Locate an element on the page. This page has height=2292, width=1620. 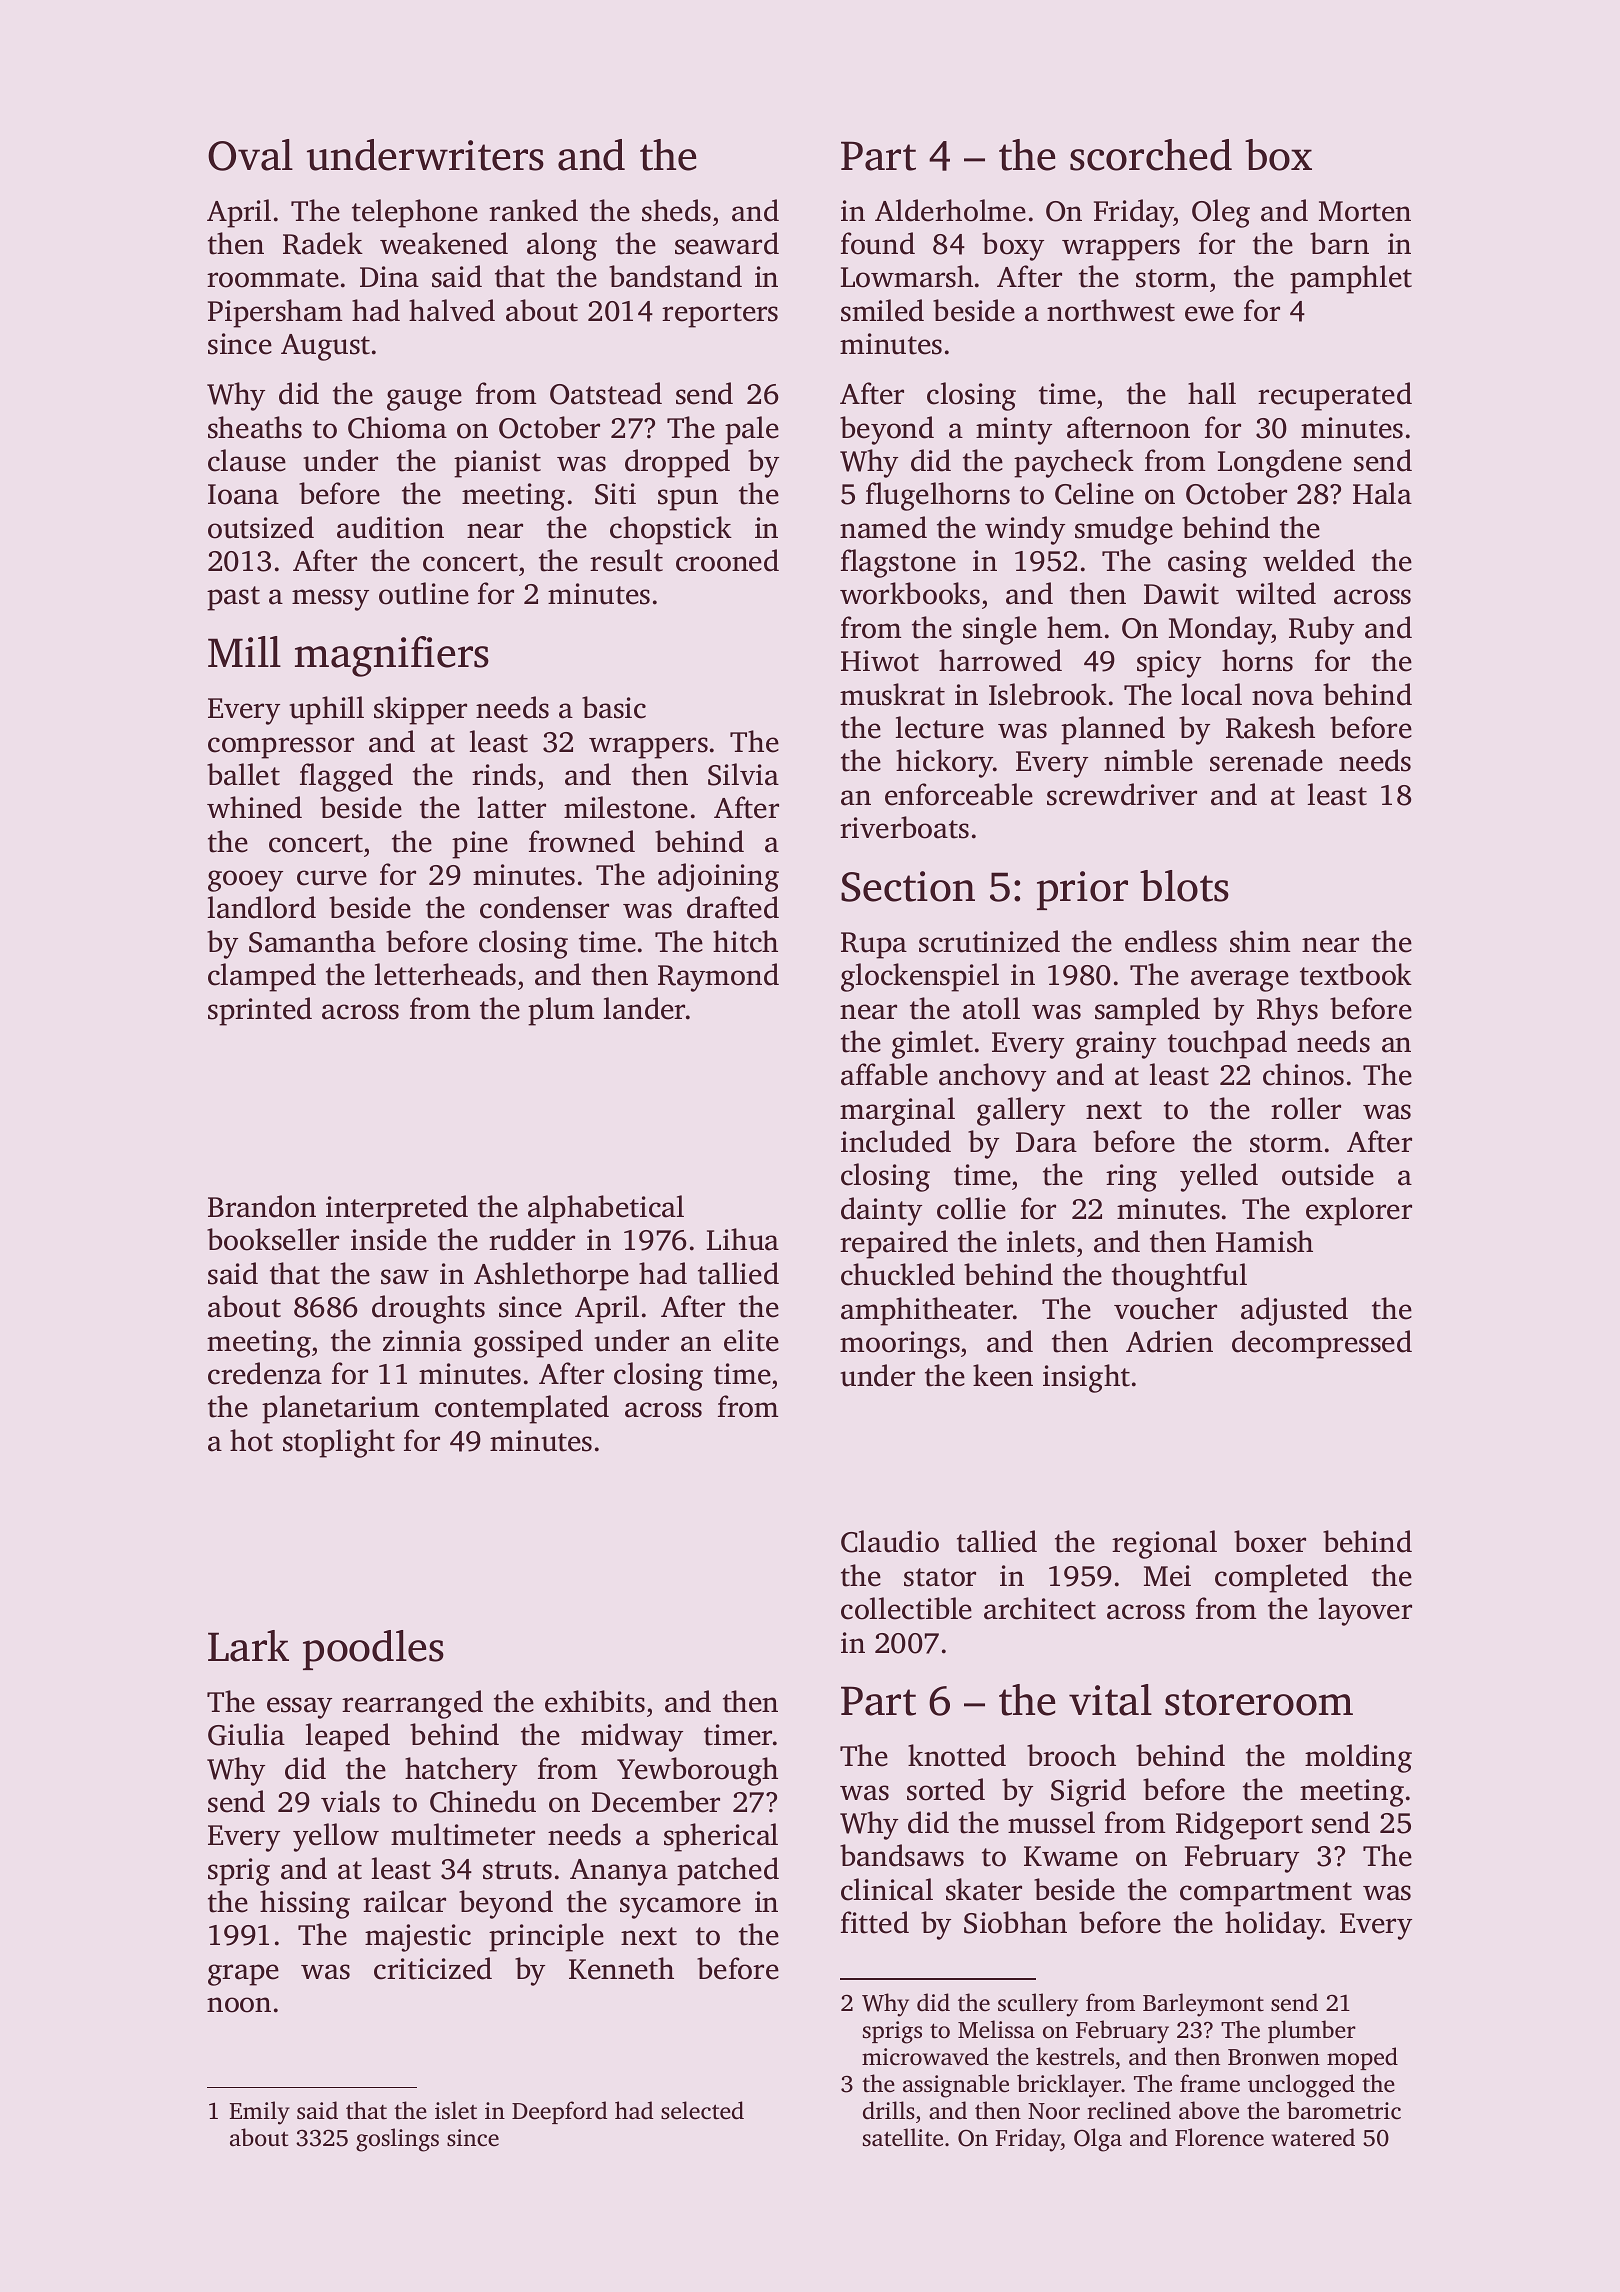
inlets is located at coordinates (1041, 1241).
